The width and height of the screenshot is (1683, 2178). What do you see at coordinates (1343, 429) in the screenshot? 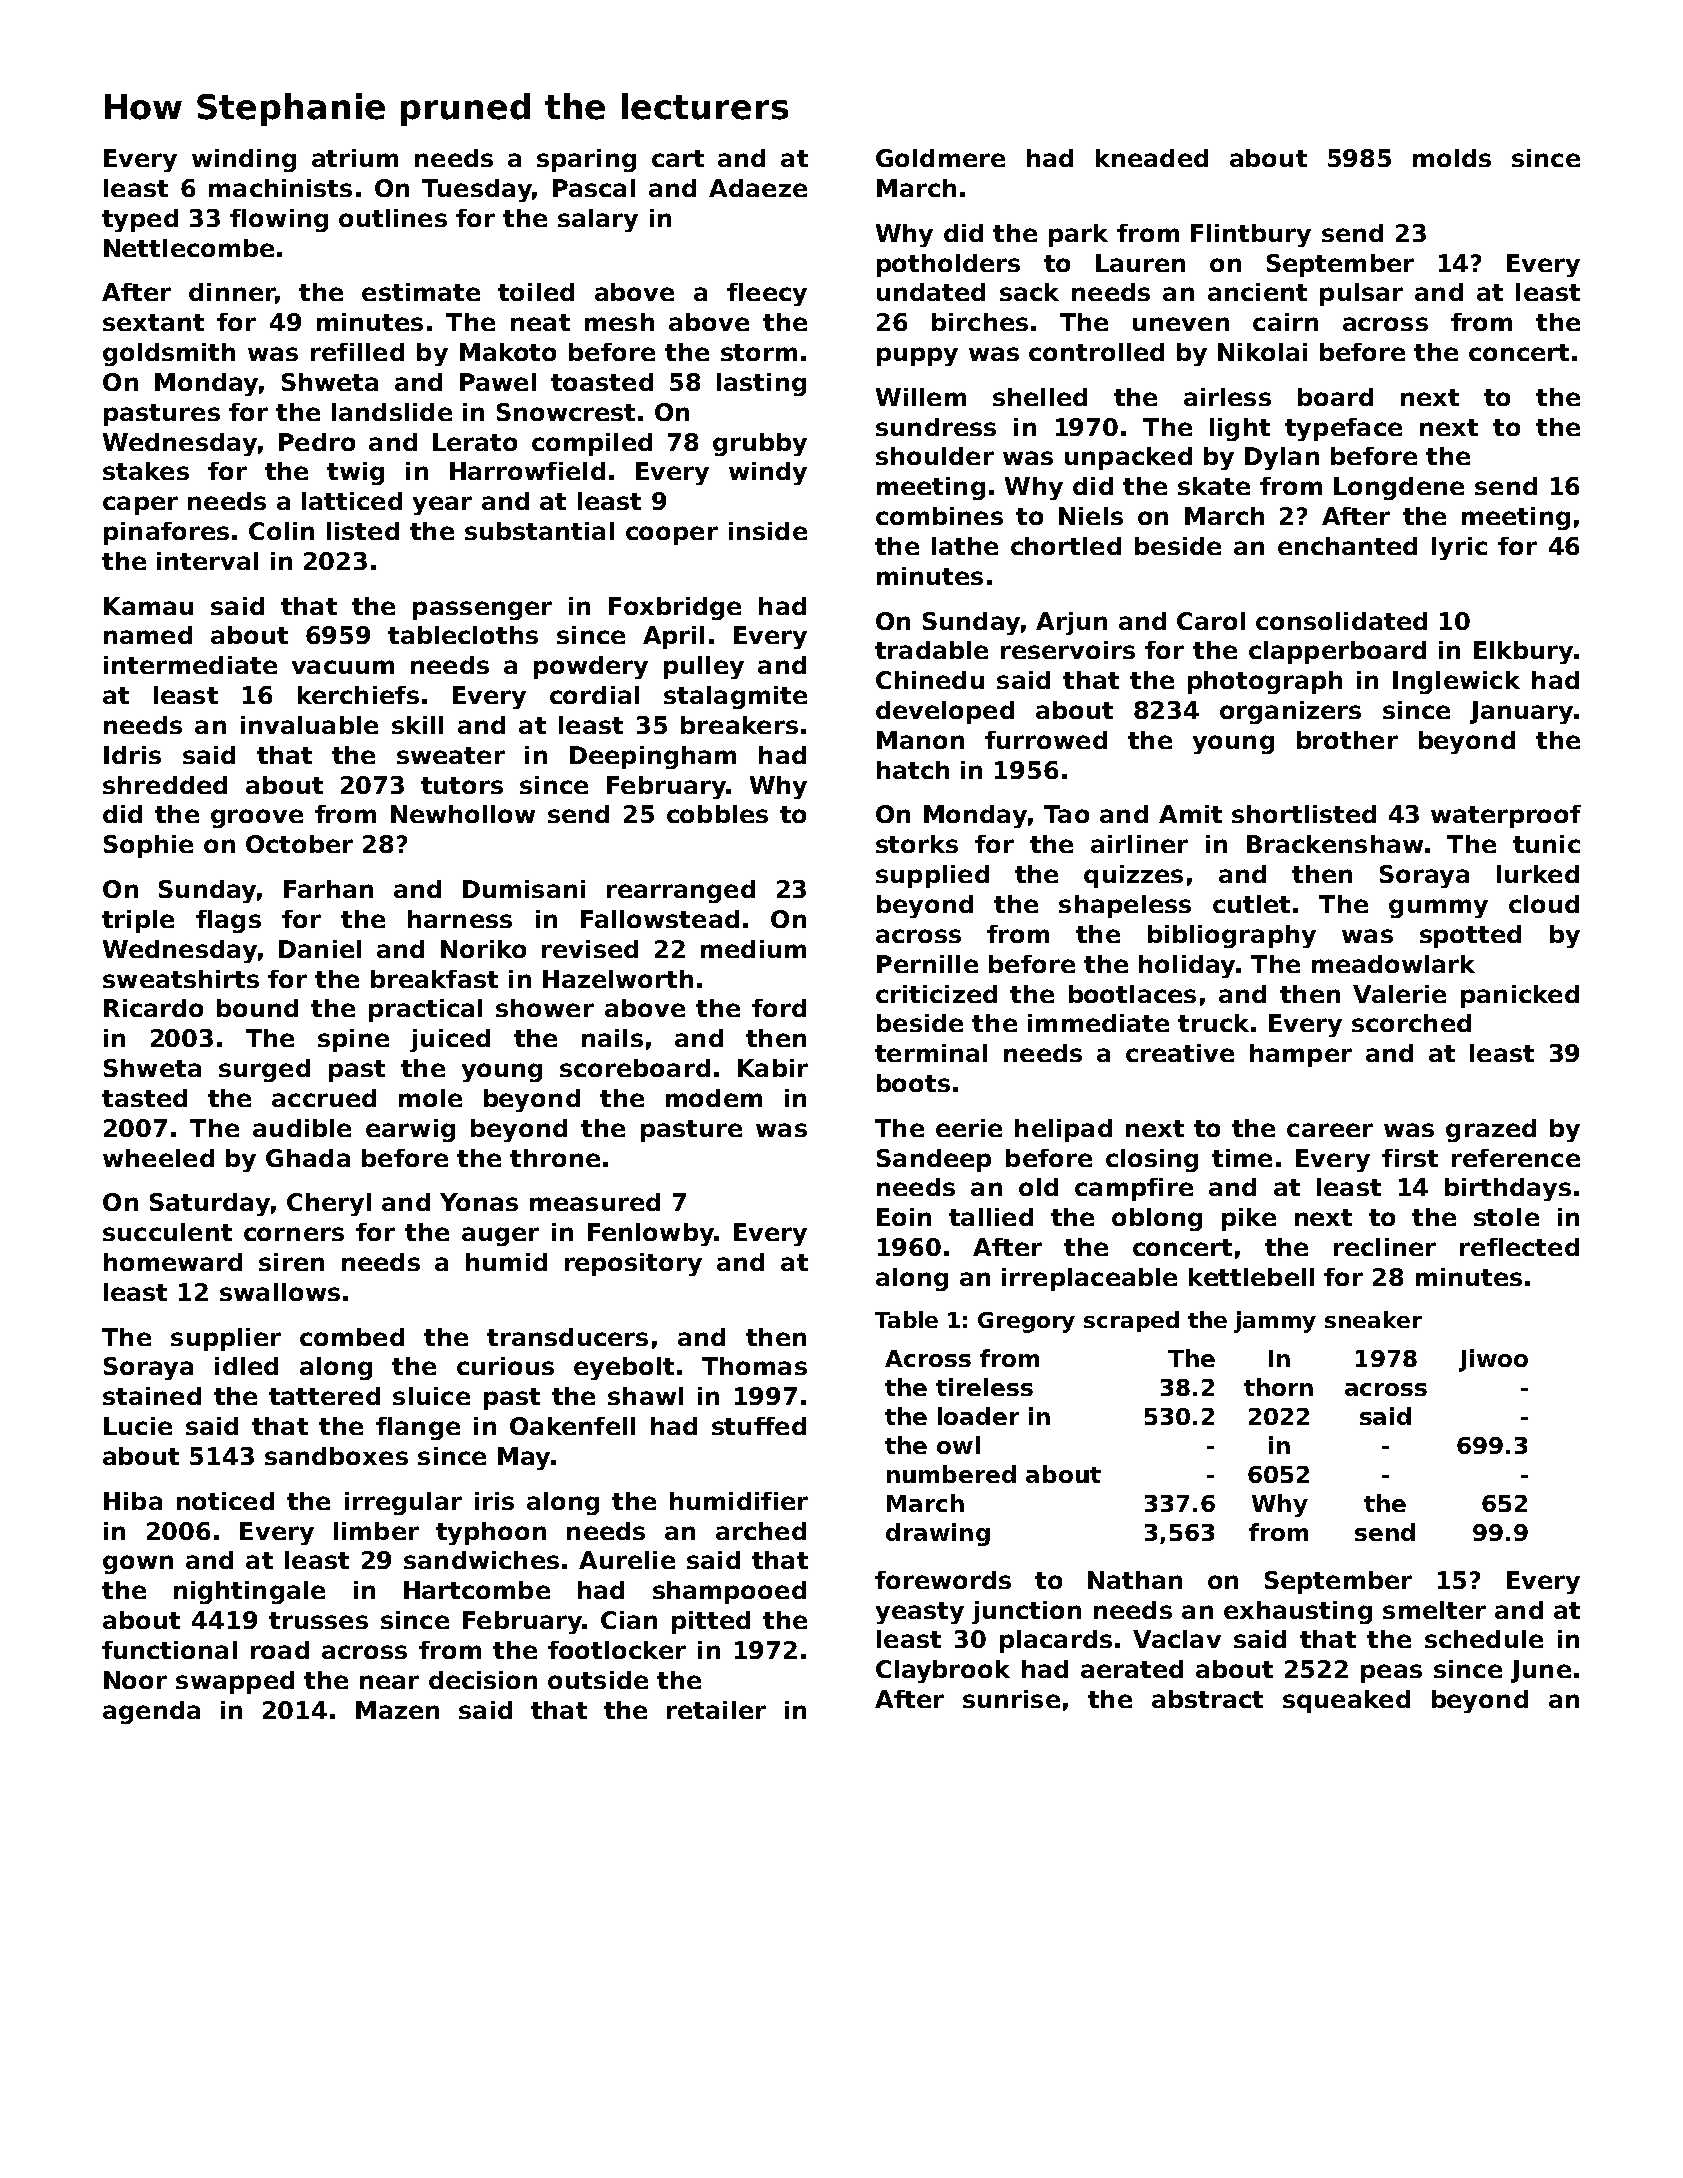
I see `typeface` at bounding box center [1343, 429].
